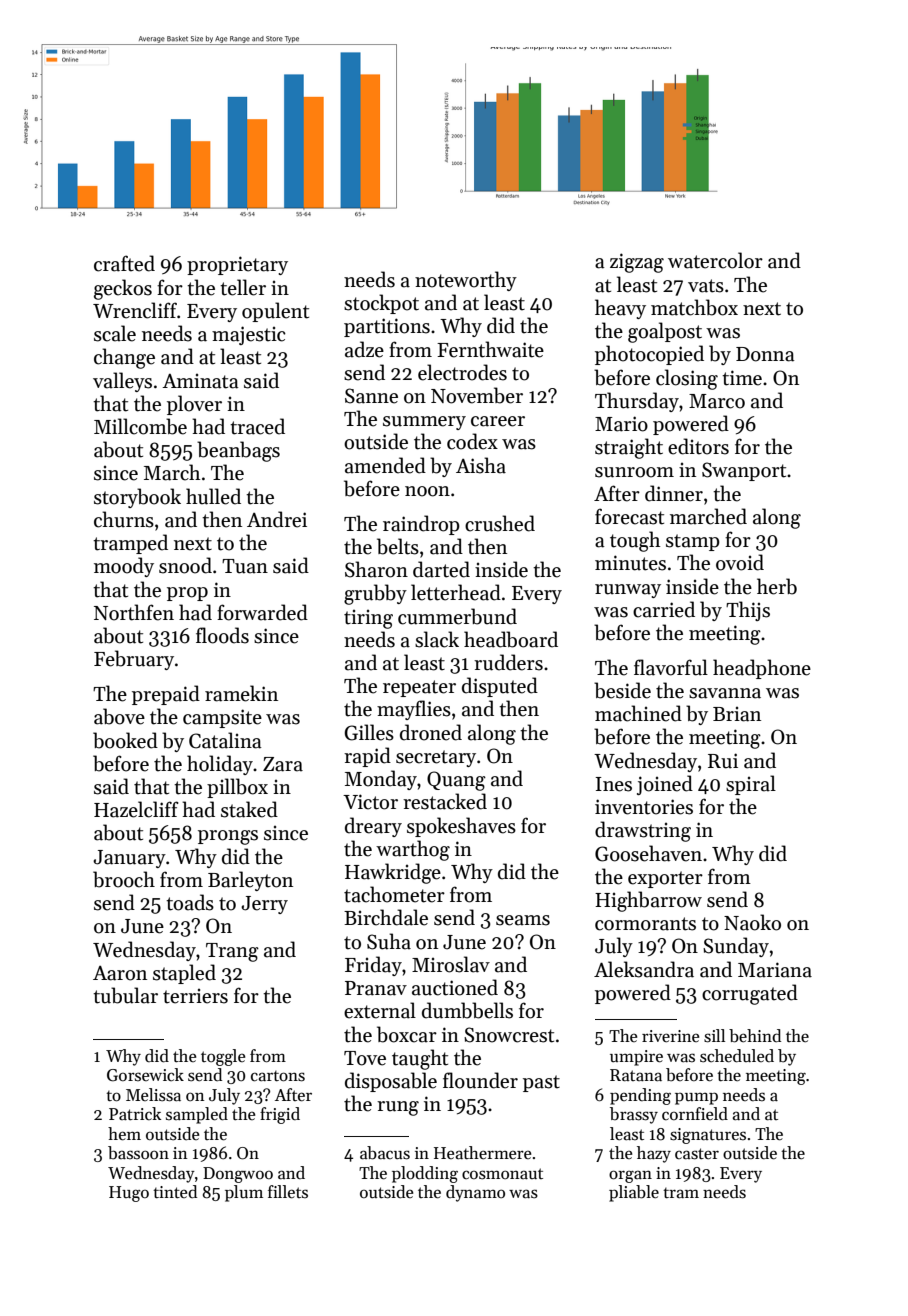 The height and width of the image is (1316, 908). Describe the element at coordinates (136, 809) in the image. I see `Hazelcliff` at that location.
